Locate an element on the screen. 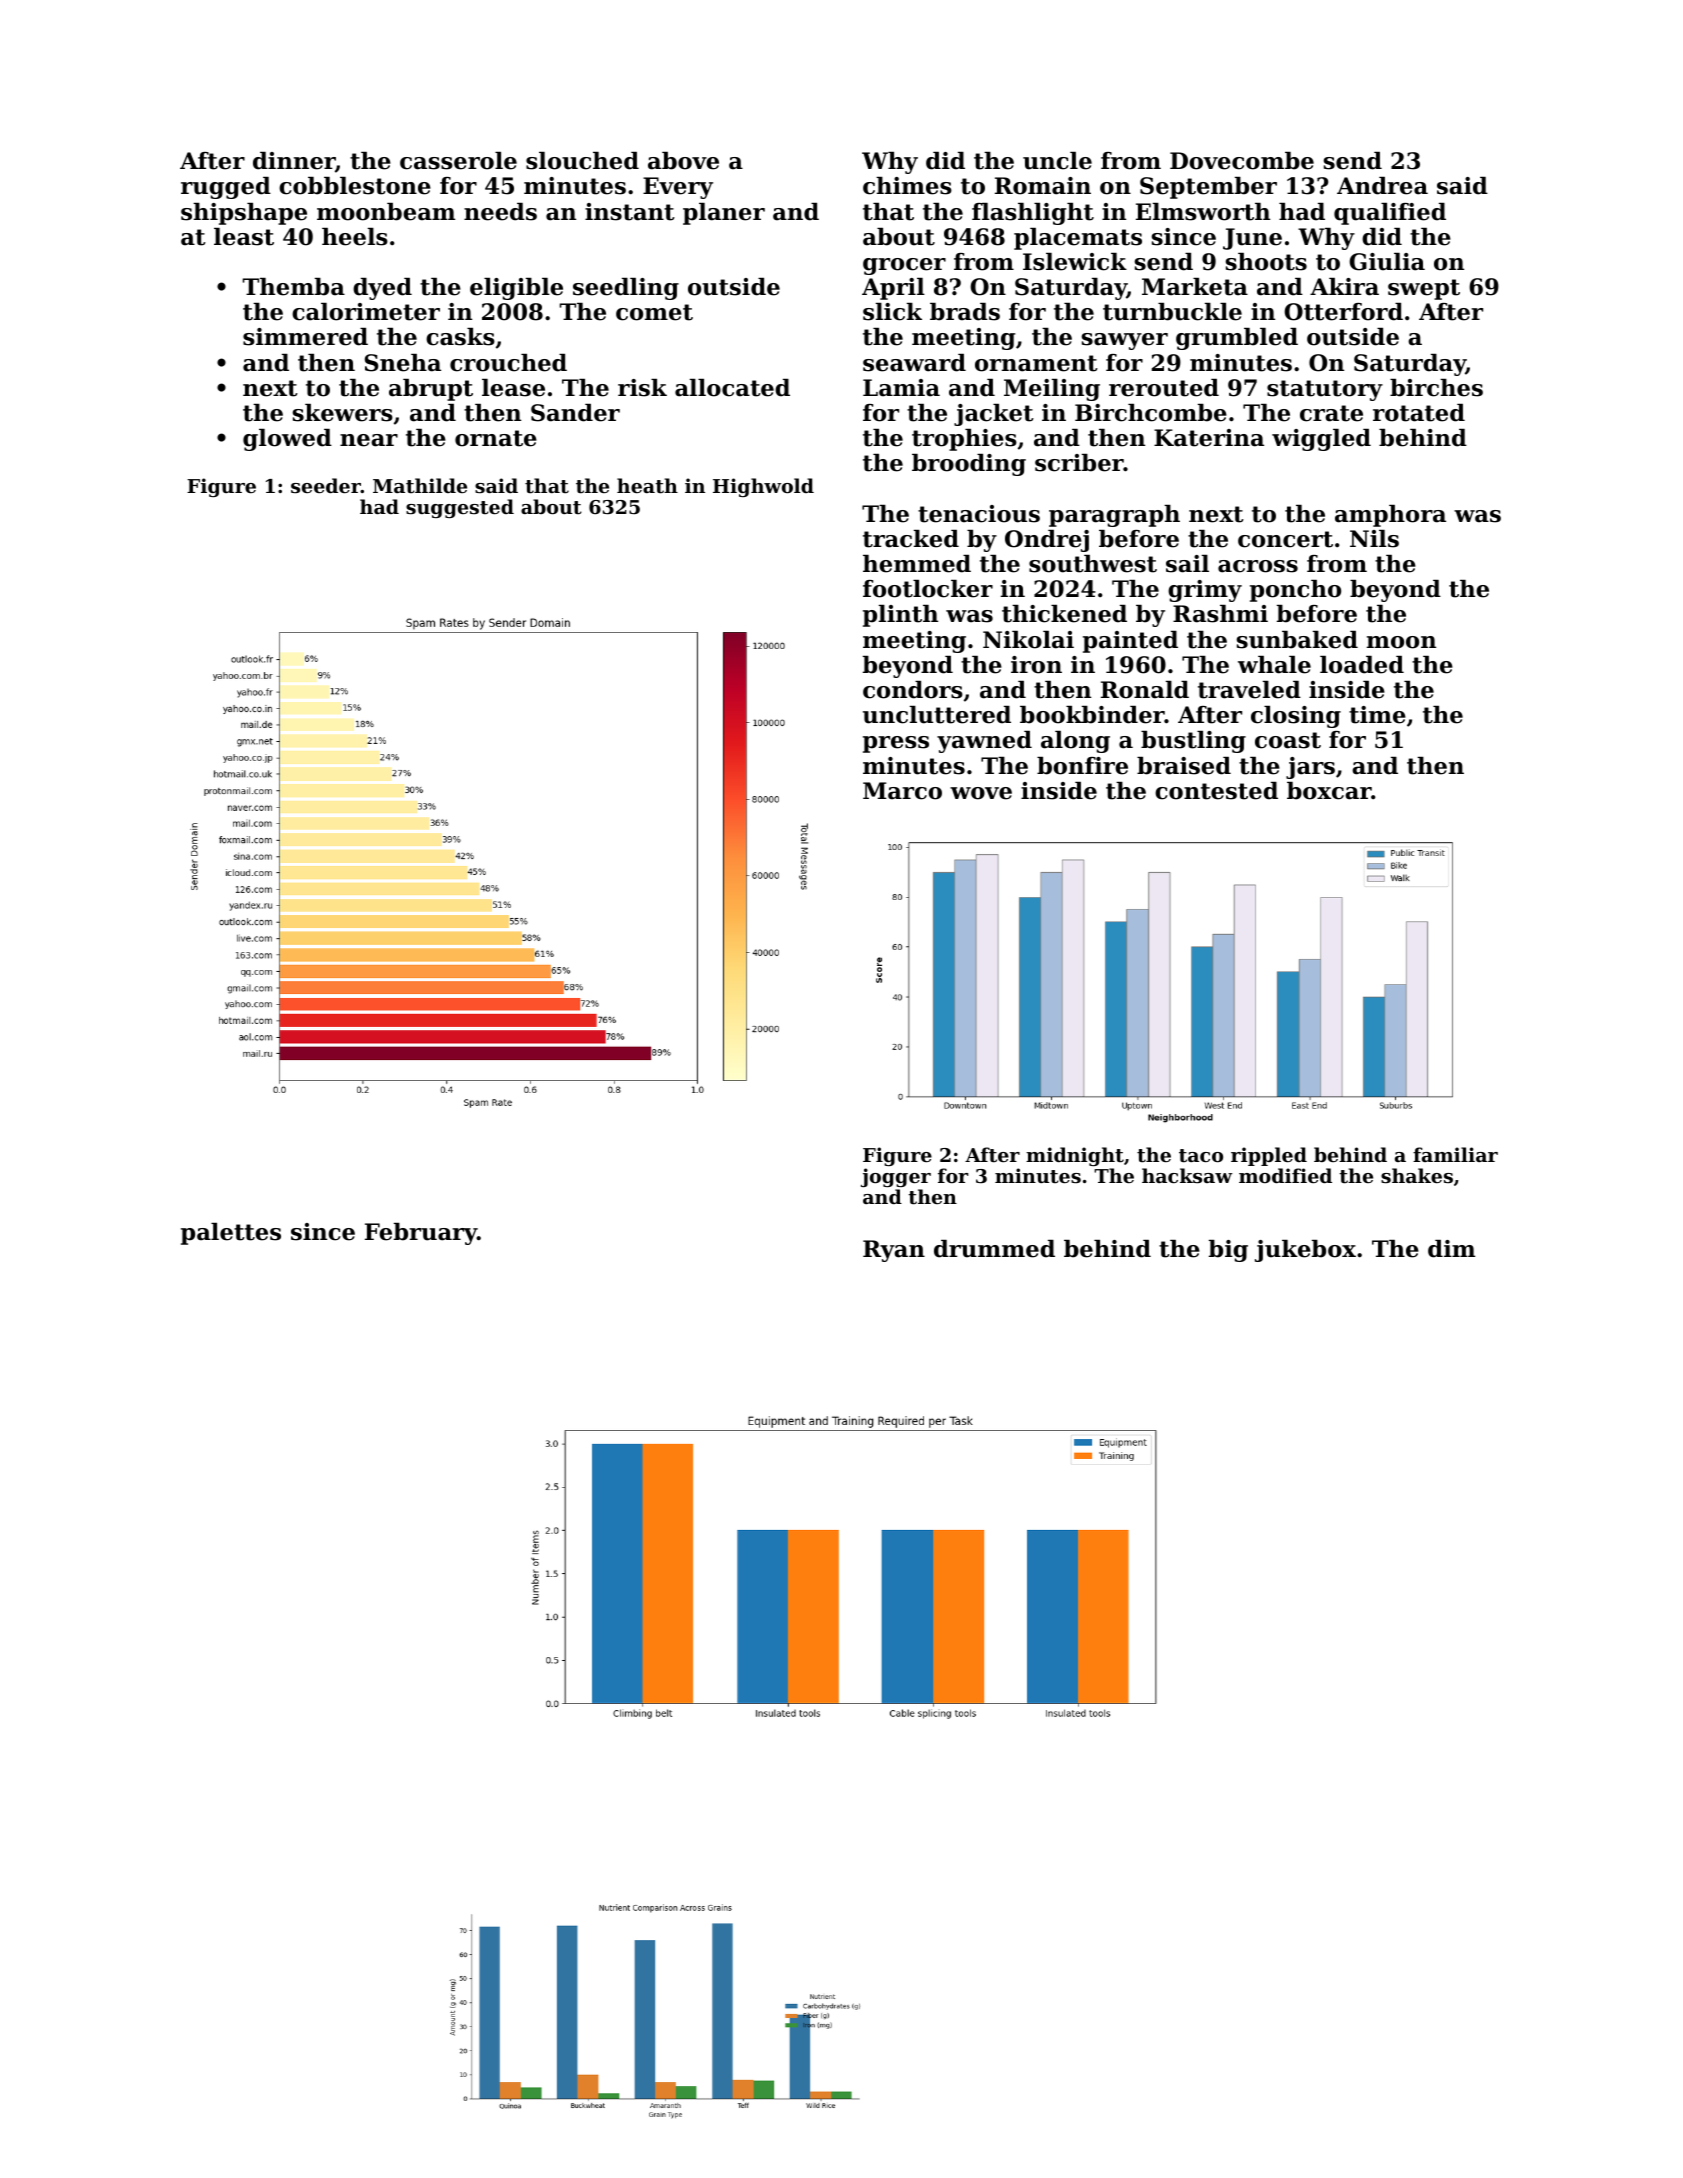 Image resolution: width=1683 pixels, height=2178 pixels. Ryan is located at coordinates (894, 1251).
